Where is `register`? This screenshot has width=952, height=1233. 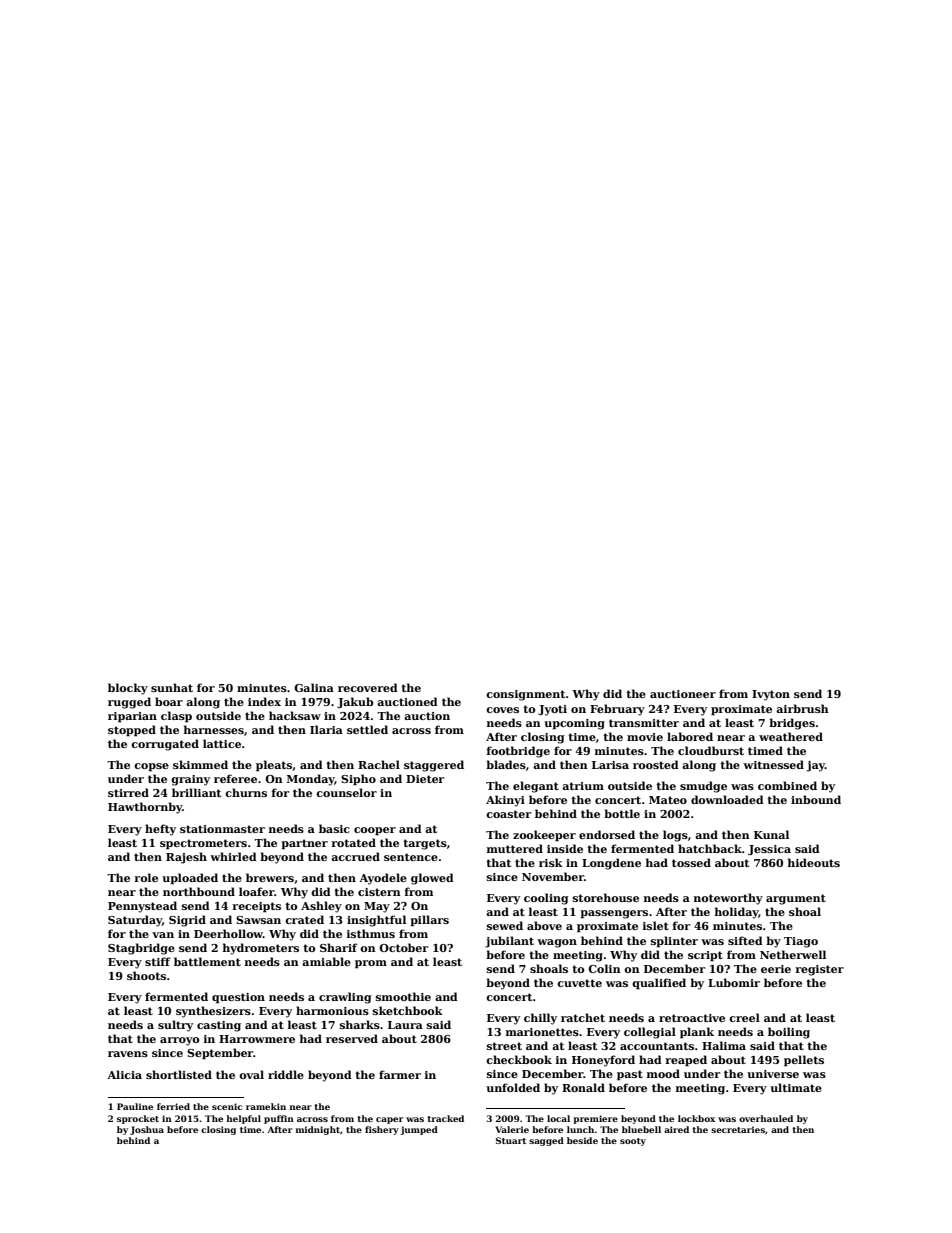 register is located at coordinates (819, 970).
